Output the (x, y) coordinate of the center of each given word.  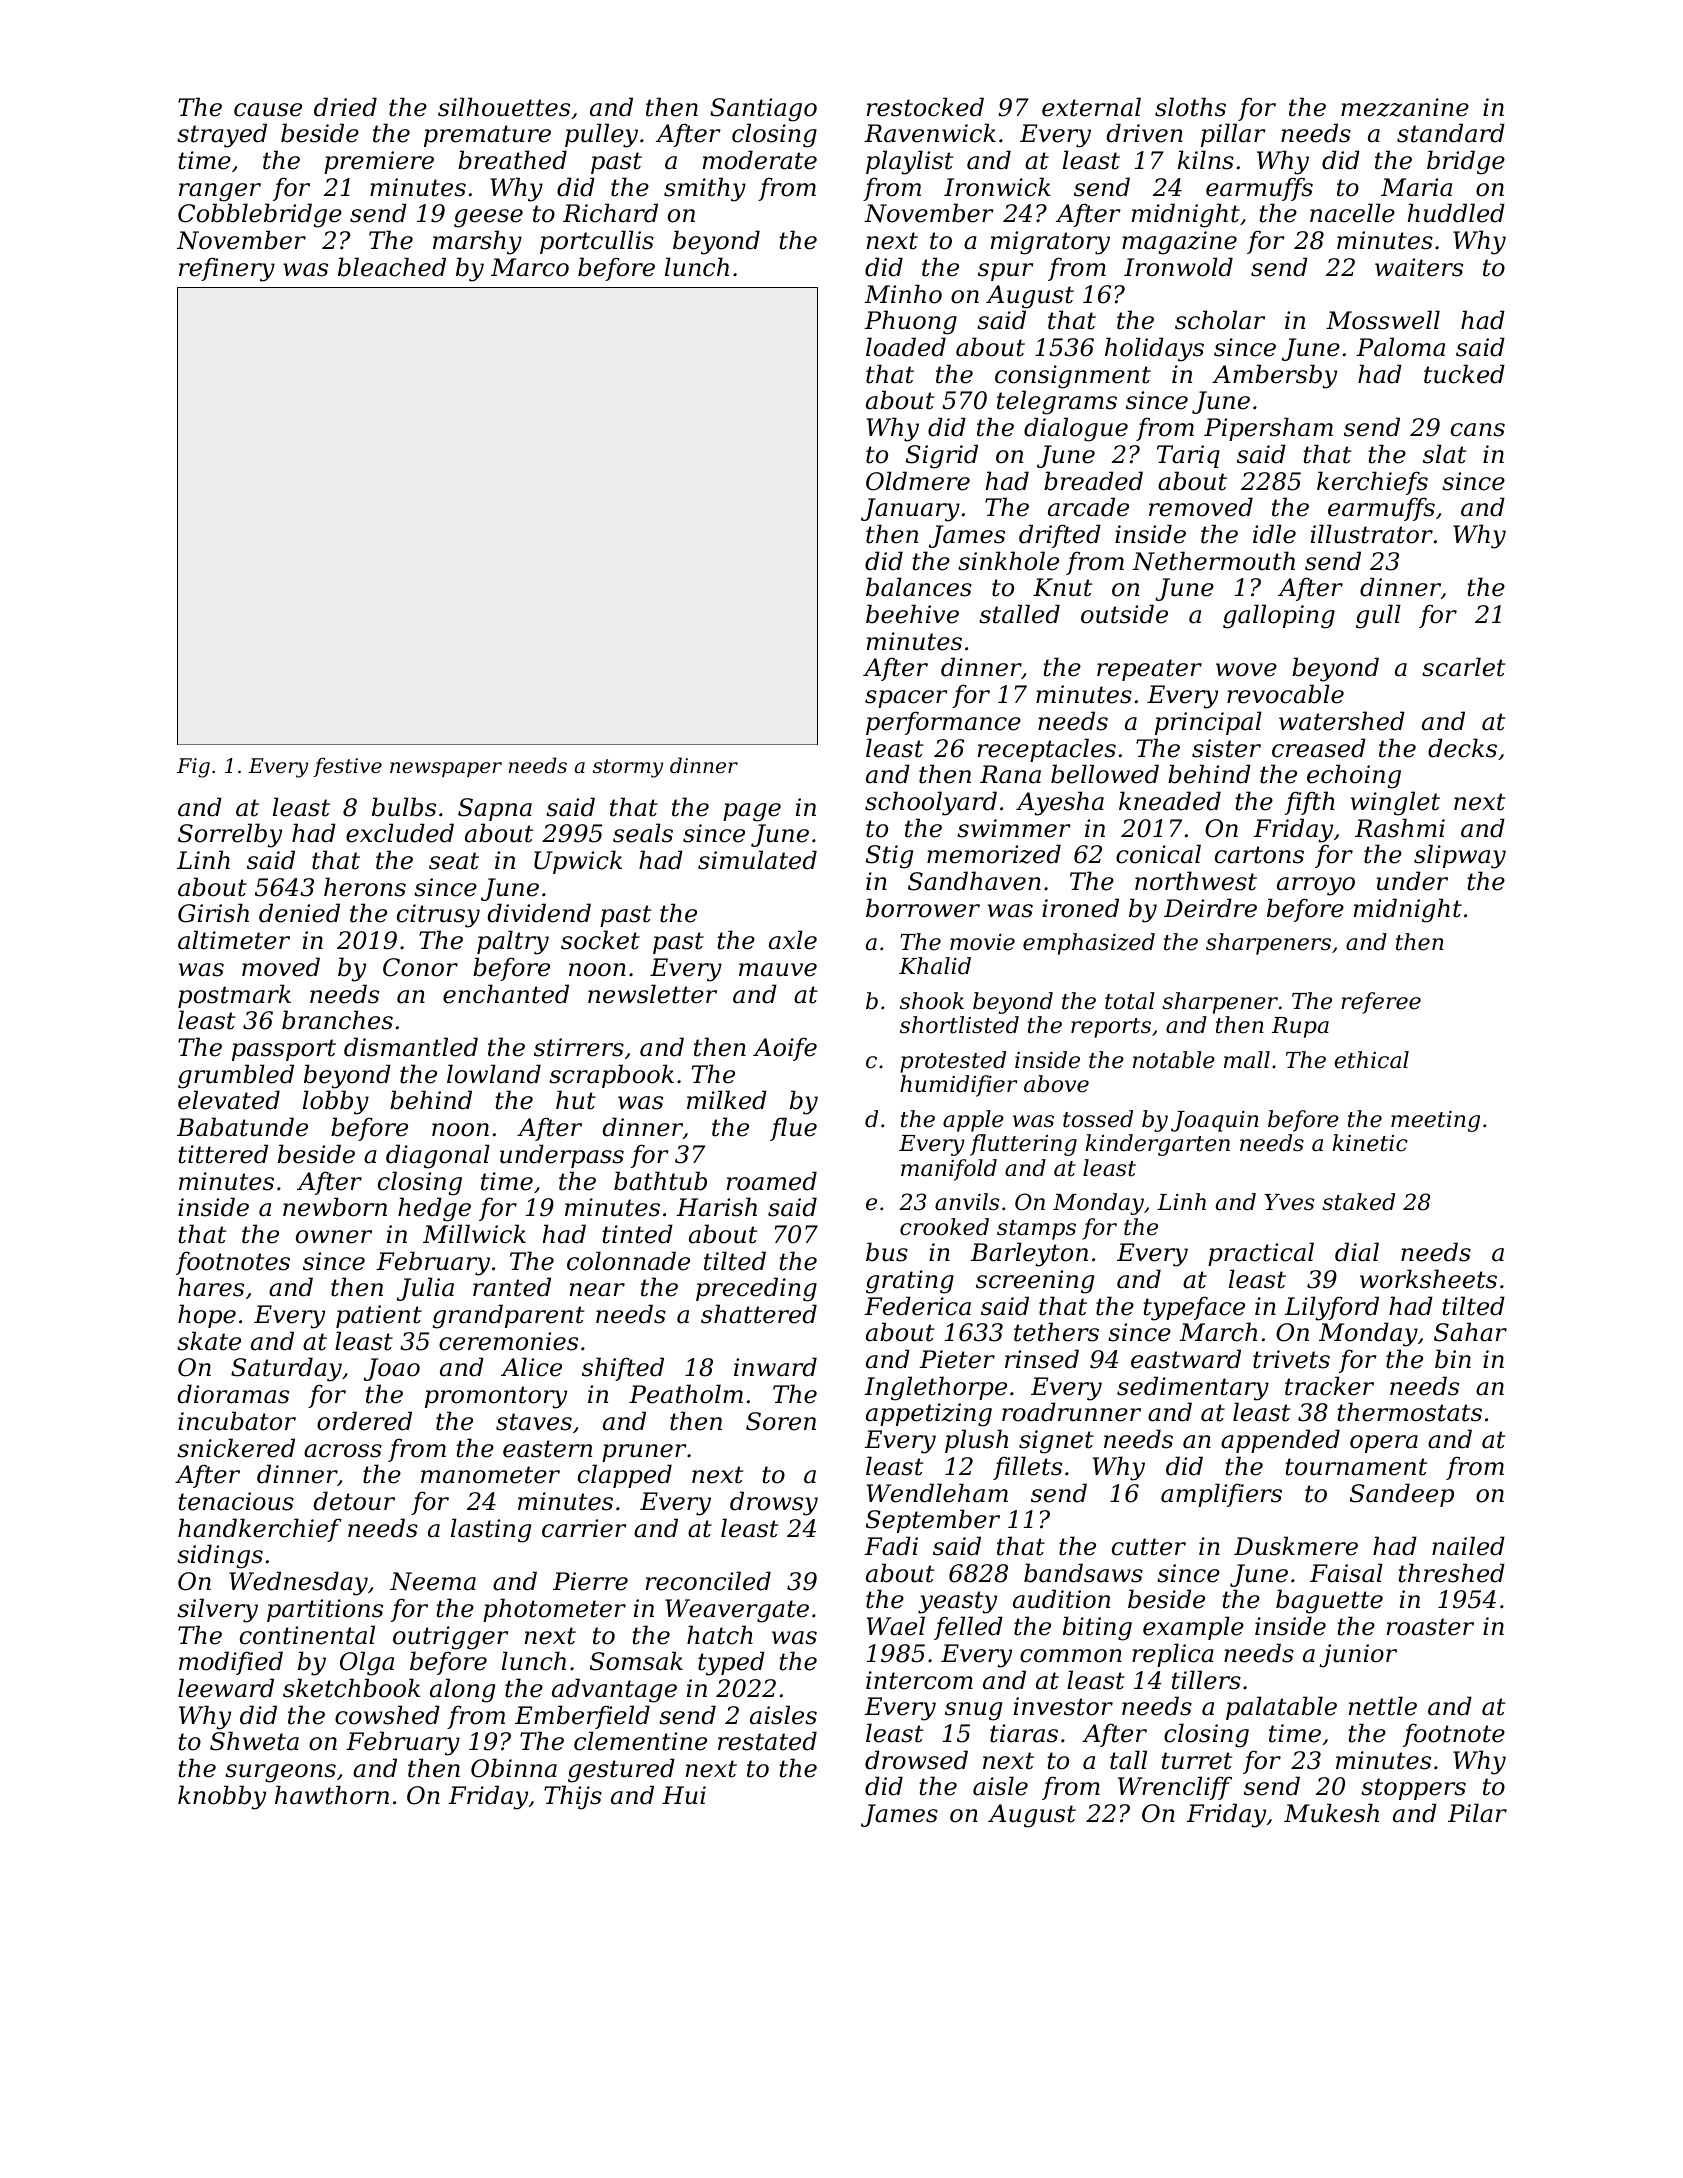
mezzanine (1405, 107)
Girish (213, 913)
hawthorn (332, 1795)
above (1056, 1084)
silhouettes (504, 107)
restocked (925, 107)
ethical (1371, 1060)
